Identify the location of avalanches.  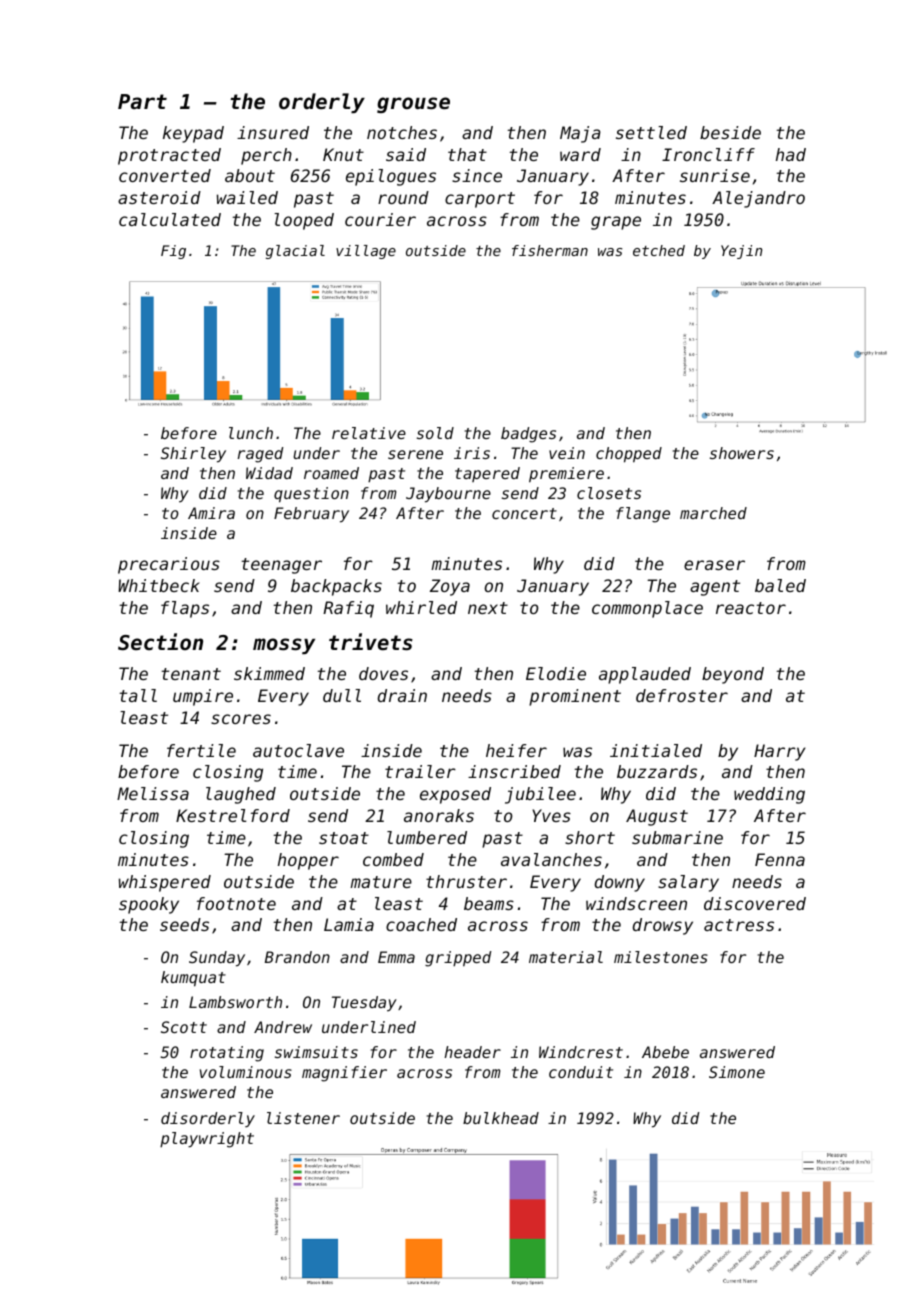
(551, 859).
